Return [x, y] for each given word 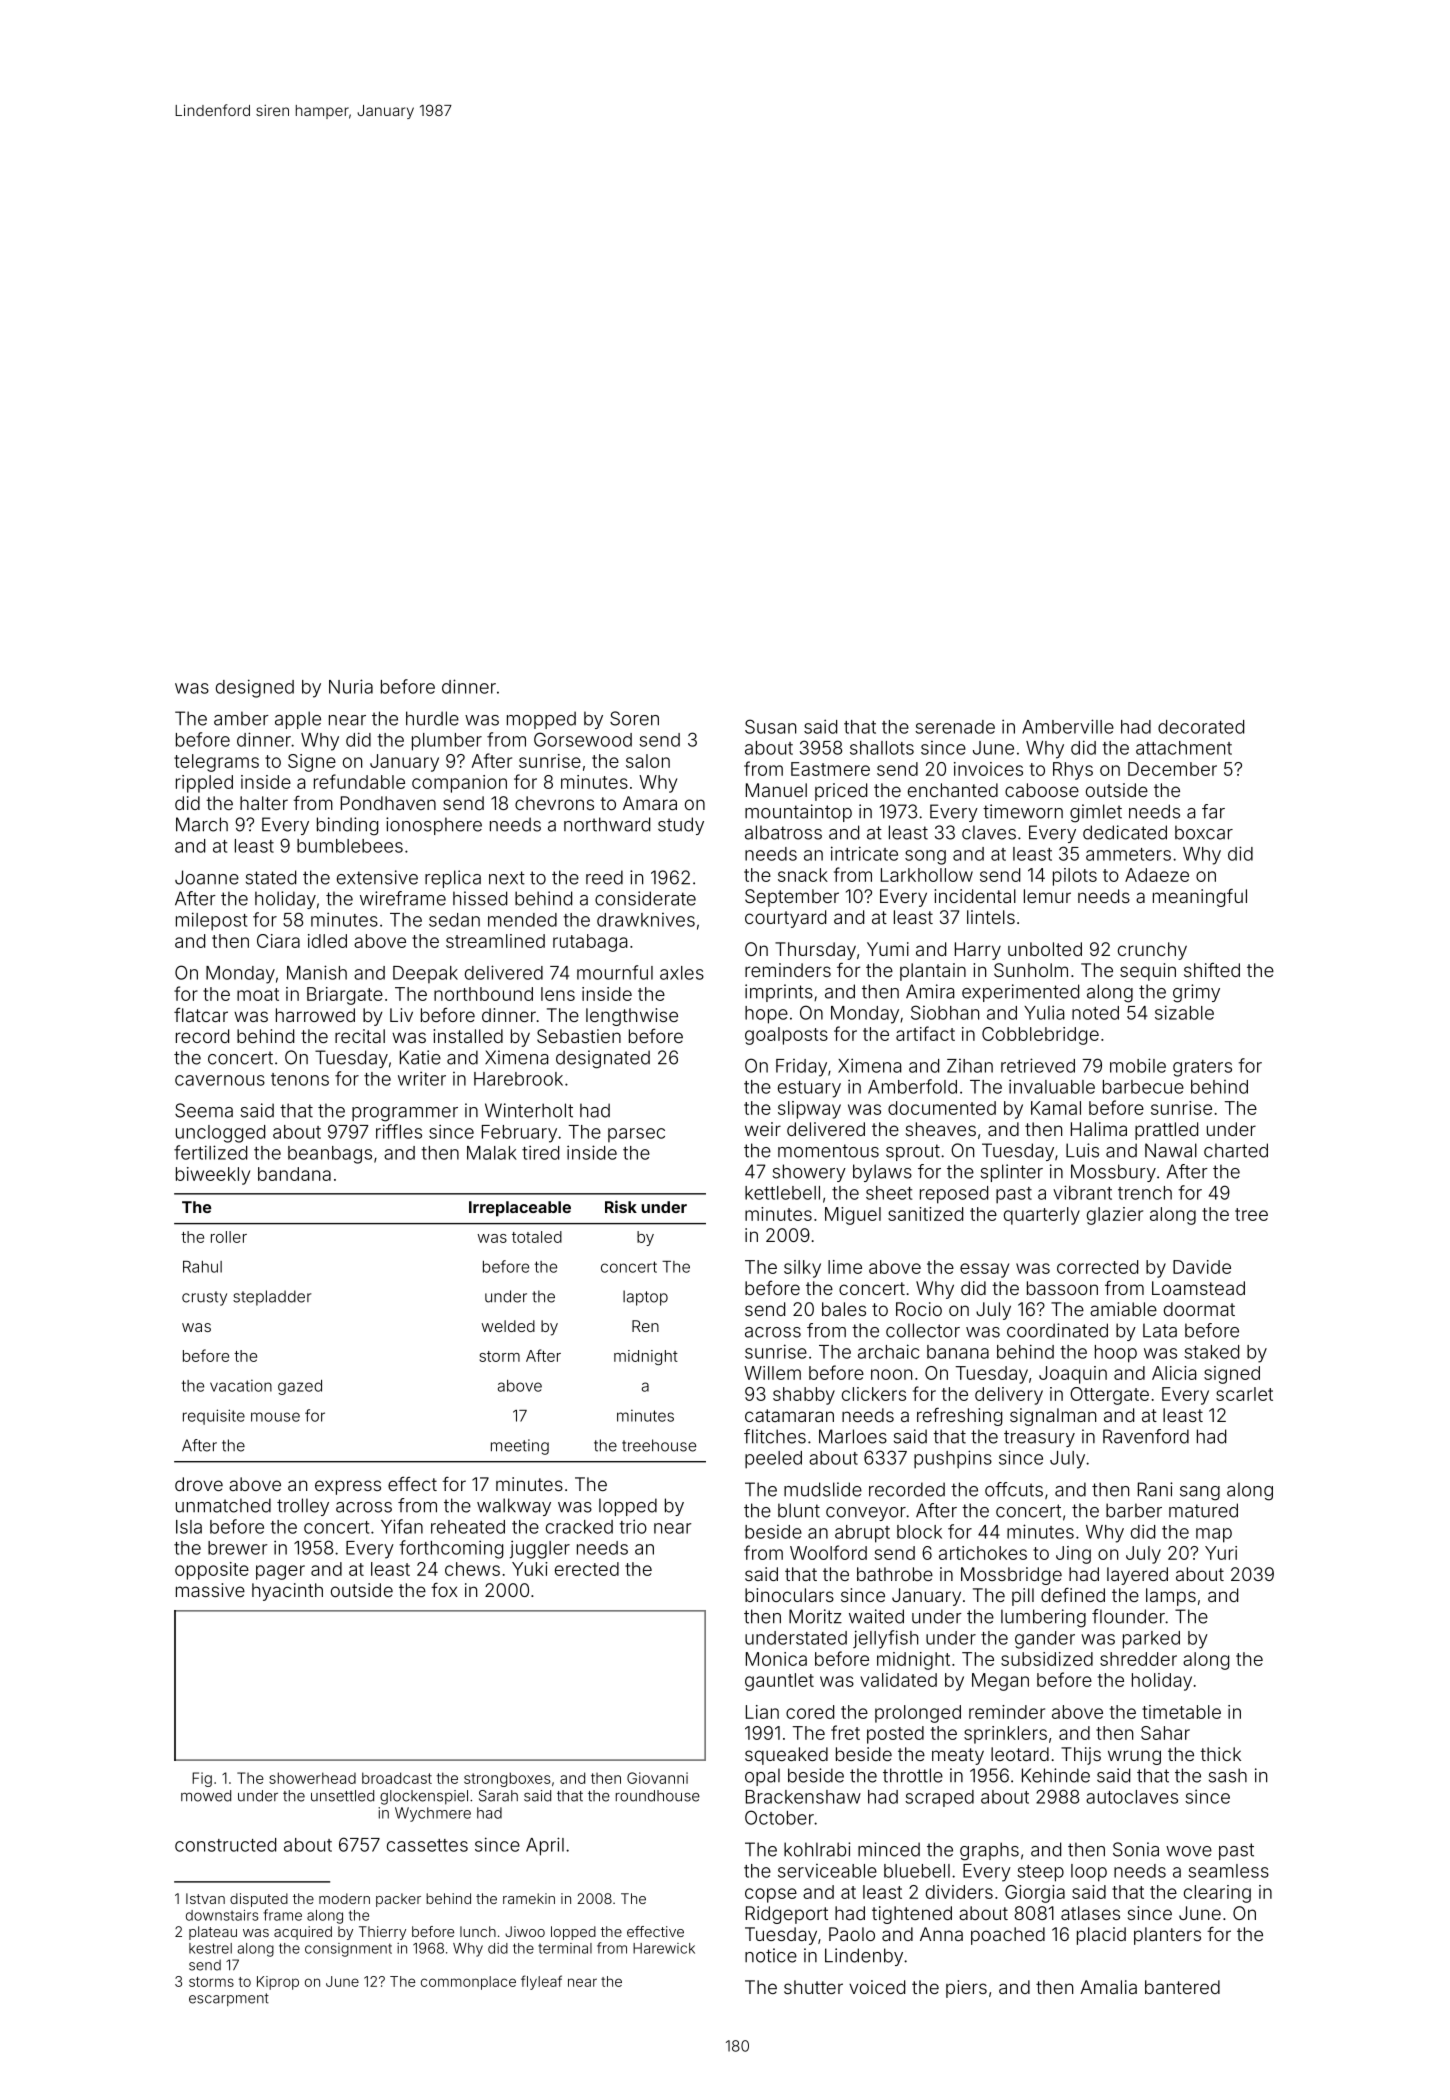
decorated [1201, 727]
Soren [634, 718]
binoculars [789, 1595]
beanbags [330, 1155]
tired [540, 1152]
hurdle [432, 718]
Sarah [498, 1796]
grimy [1196, 993]
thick [1220, 1754]
